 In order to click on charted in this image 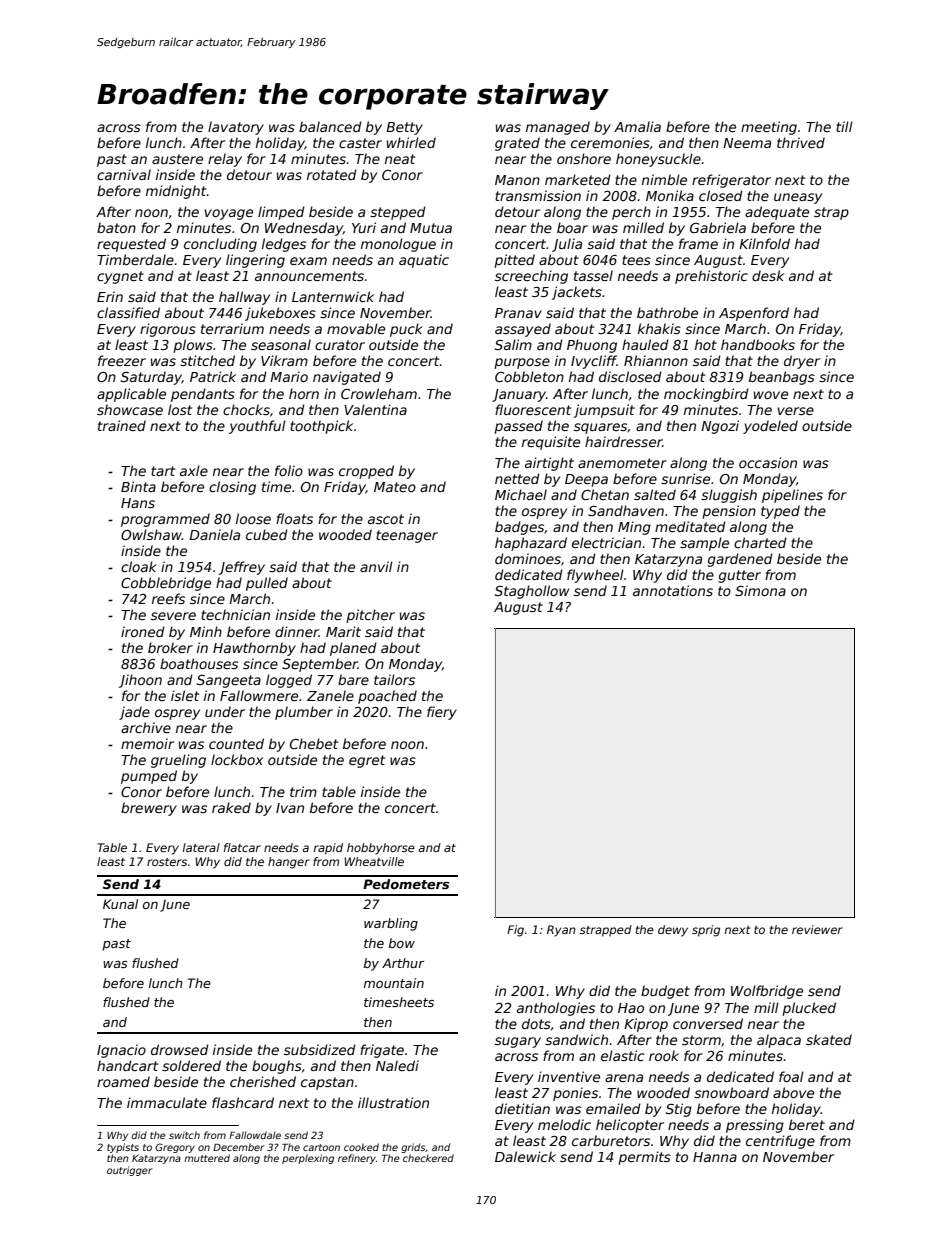, I will do `click(760, 542)`.
